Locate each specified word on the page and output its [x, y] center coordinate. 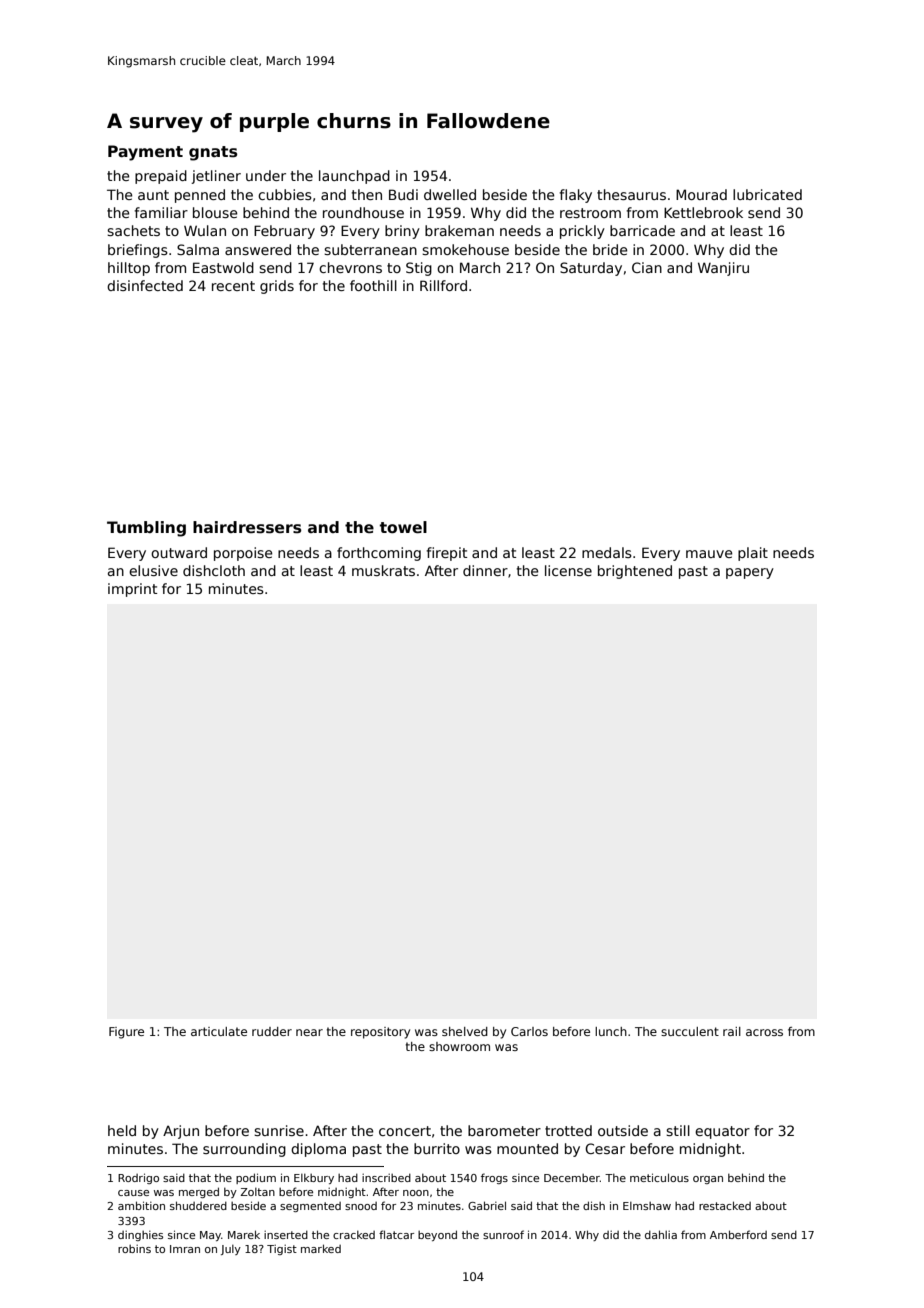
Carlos [529, 1031]
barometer [504, 1130]
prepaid [161, 177]
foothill [373, 285]
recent [233, 286]
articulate [219, 1031]
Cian [647, 267]
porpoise [243, 554]
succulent [690, 1031]
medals [607, 552]
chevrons [350, 267]
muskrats [383, 570]
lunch [611, 1031]
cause [133, 1193]
